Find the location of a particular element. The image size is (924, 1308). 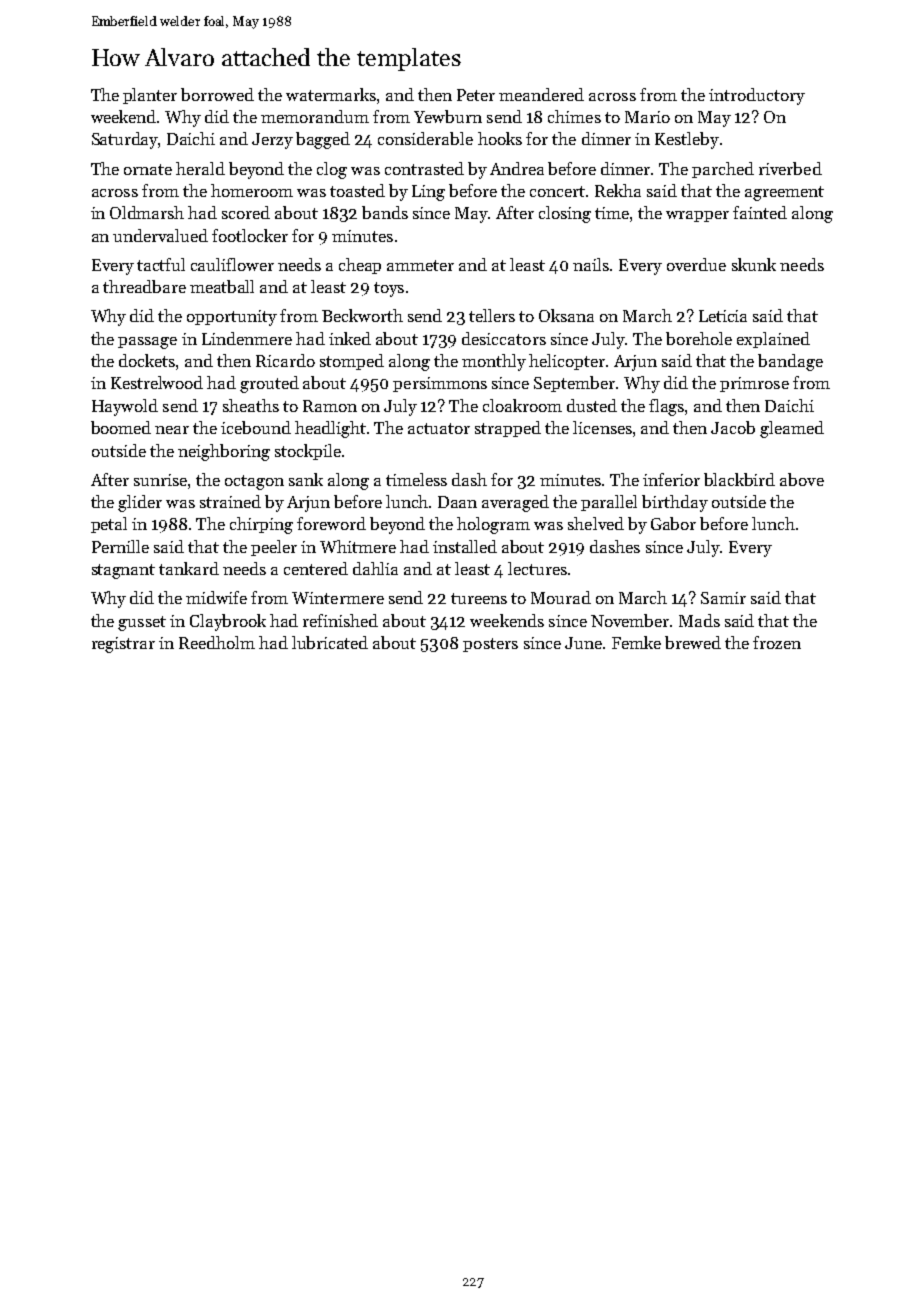

tellers is located at coordinates (492, 315).
